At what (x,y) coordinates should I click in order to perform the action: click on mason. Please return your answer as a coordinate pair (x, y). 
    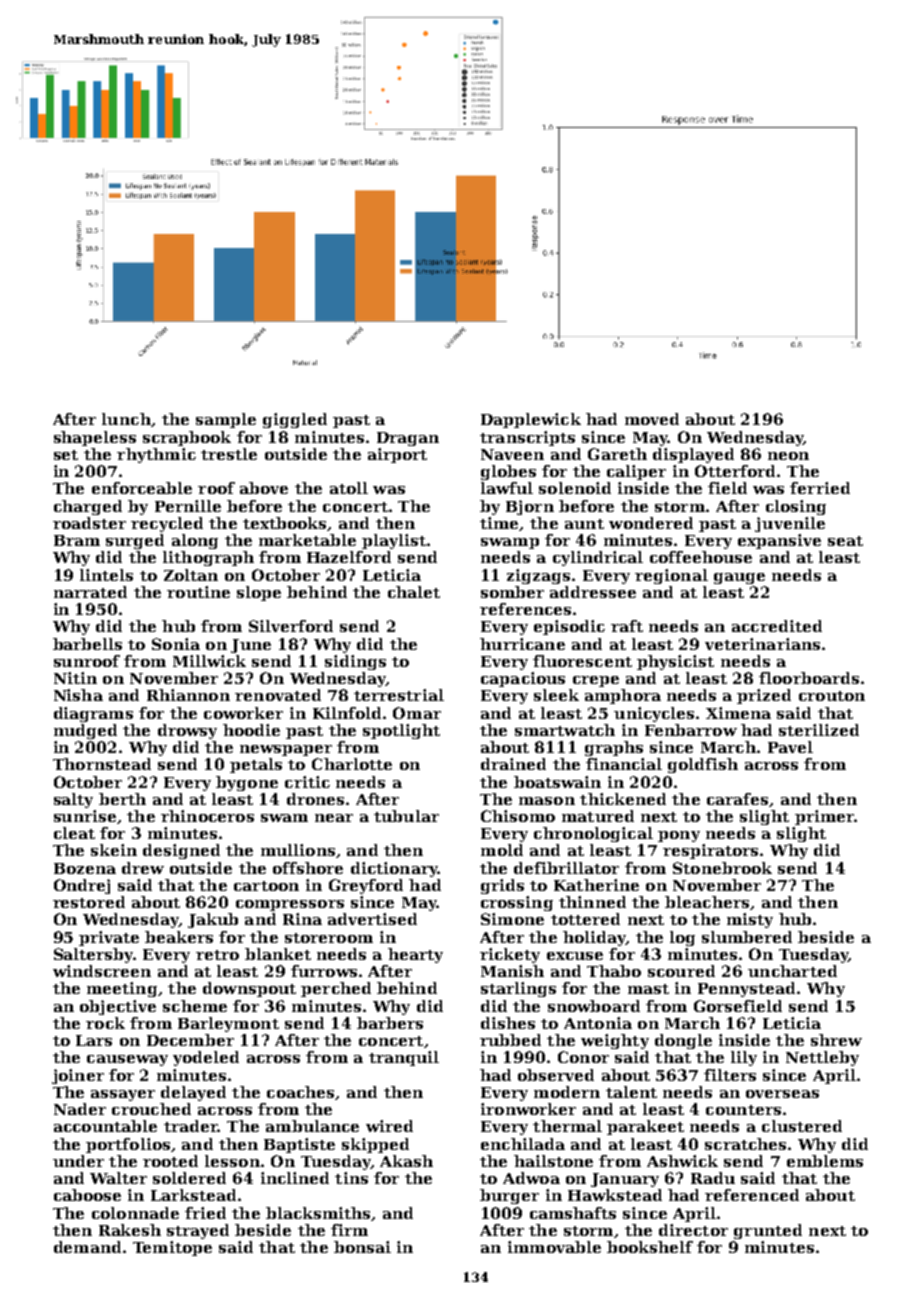
    Looking at the image, I should click on (547, 801).
